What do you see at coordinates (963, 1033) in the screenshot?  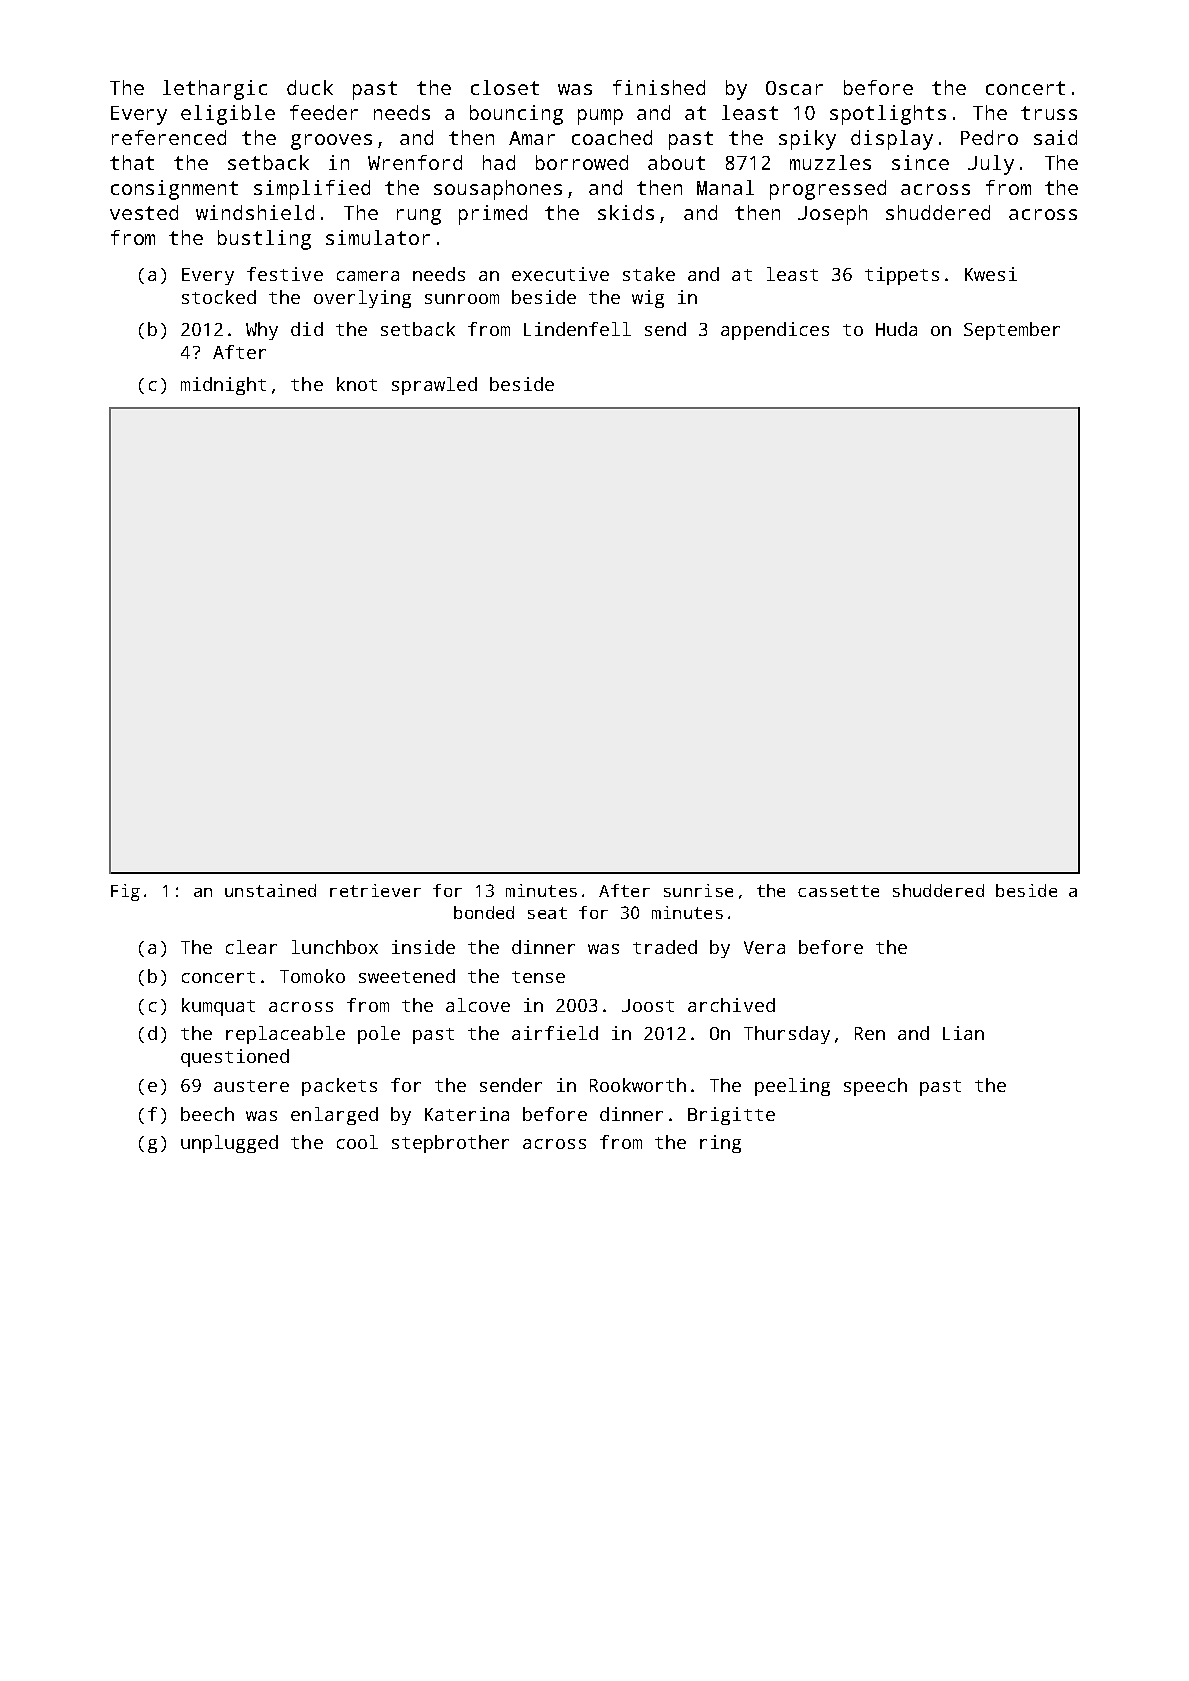 I see `Lian` at bounding box center [963, 1033].
